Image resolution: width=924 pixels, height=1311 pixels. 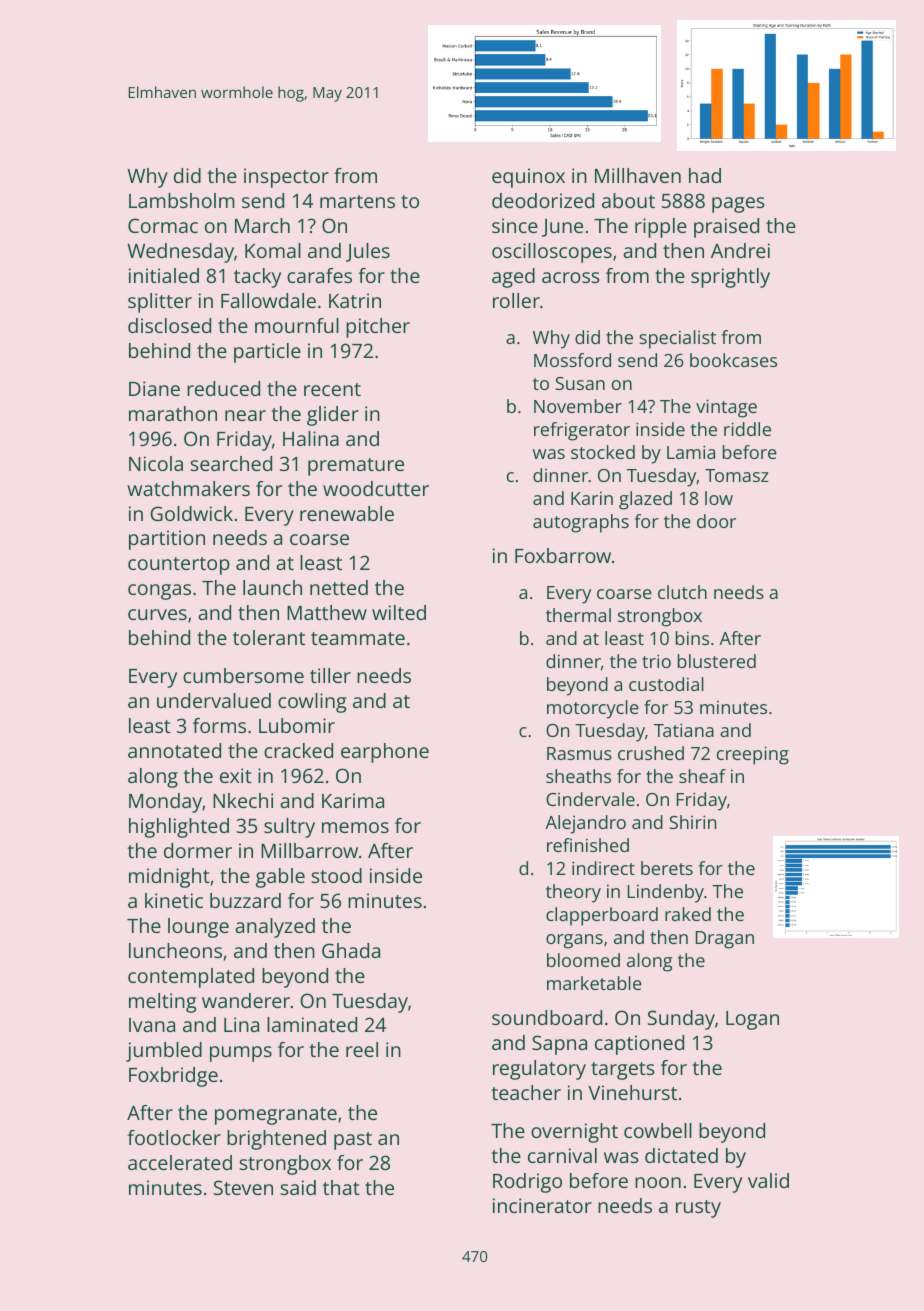 I want to click on cowbell, so click(x=658, y=1130).
